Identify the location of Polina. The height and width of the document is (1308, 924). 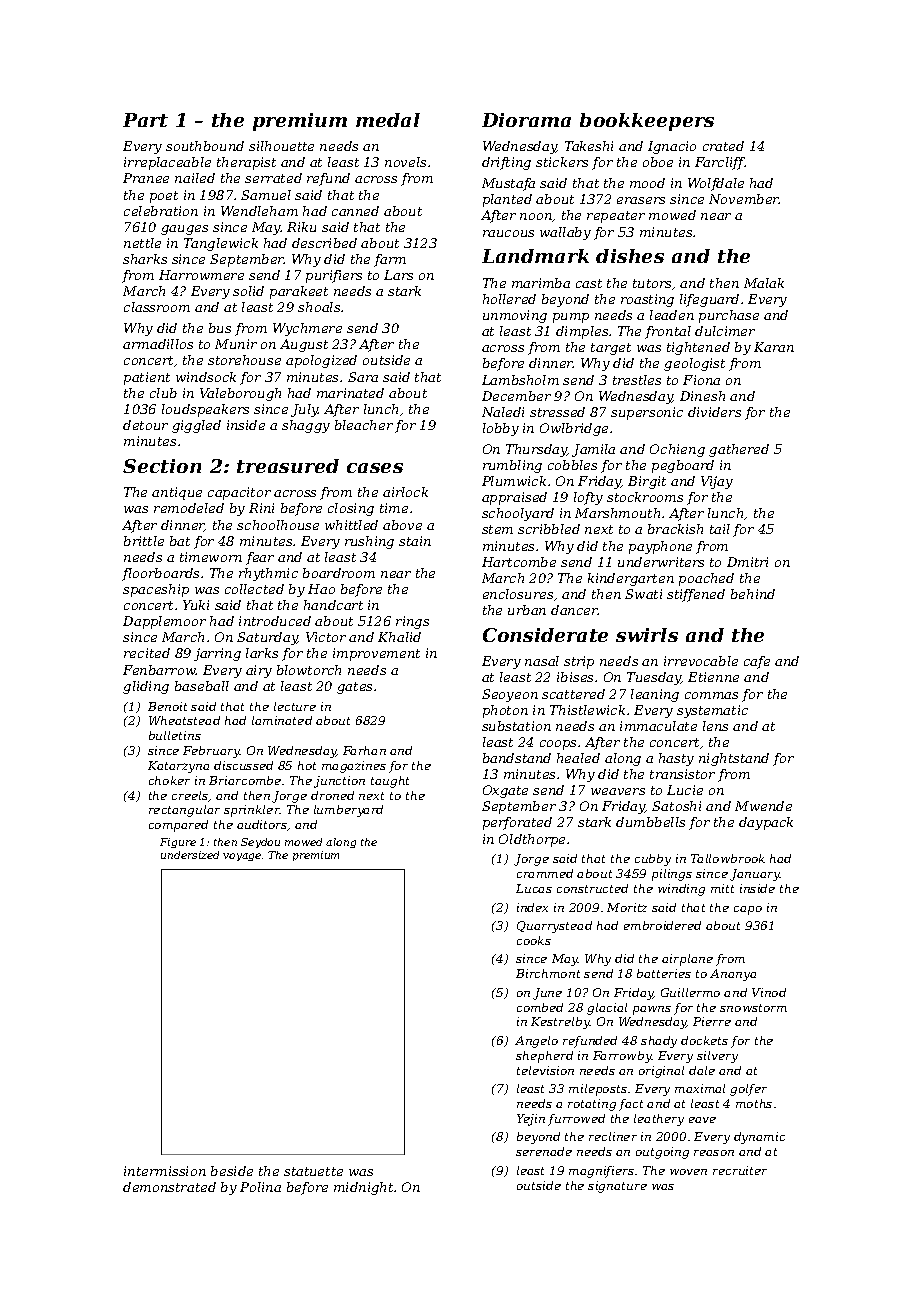
(260, 1187).
